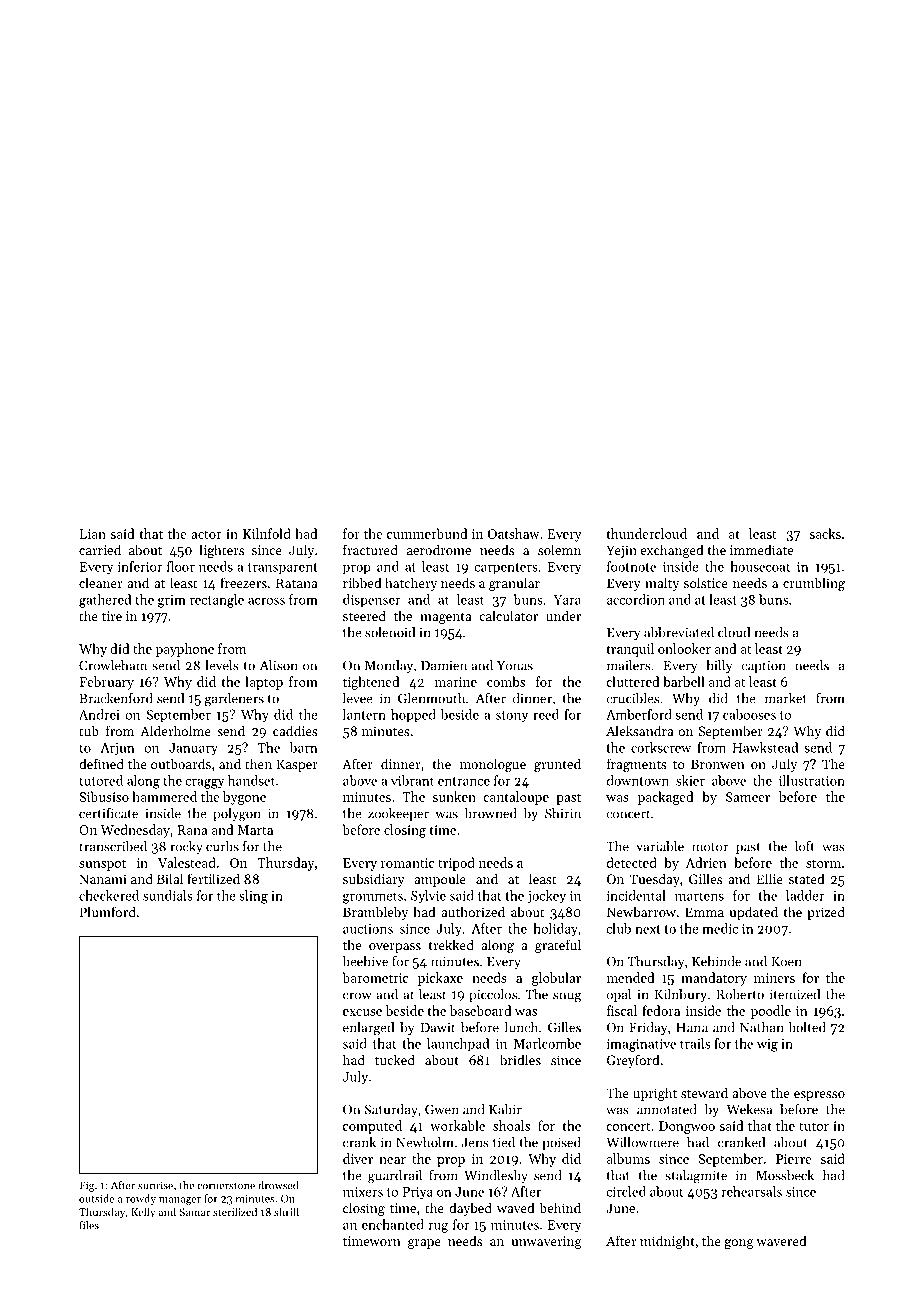 Image resolution: width=924 pixels, height=1308 pixels. I want to click on handset, so click(251, 780).
